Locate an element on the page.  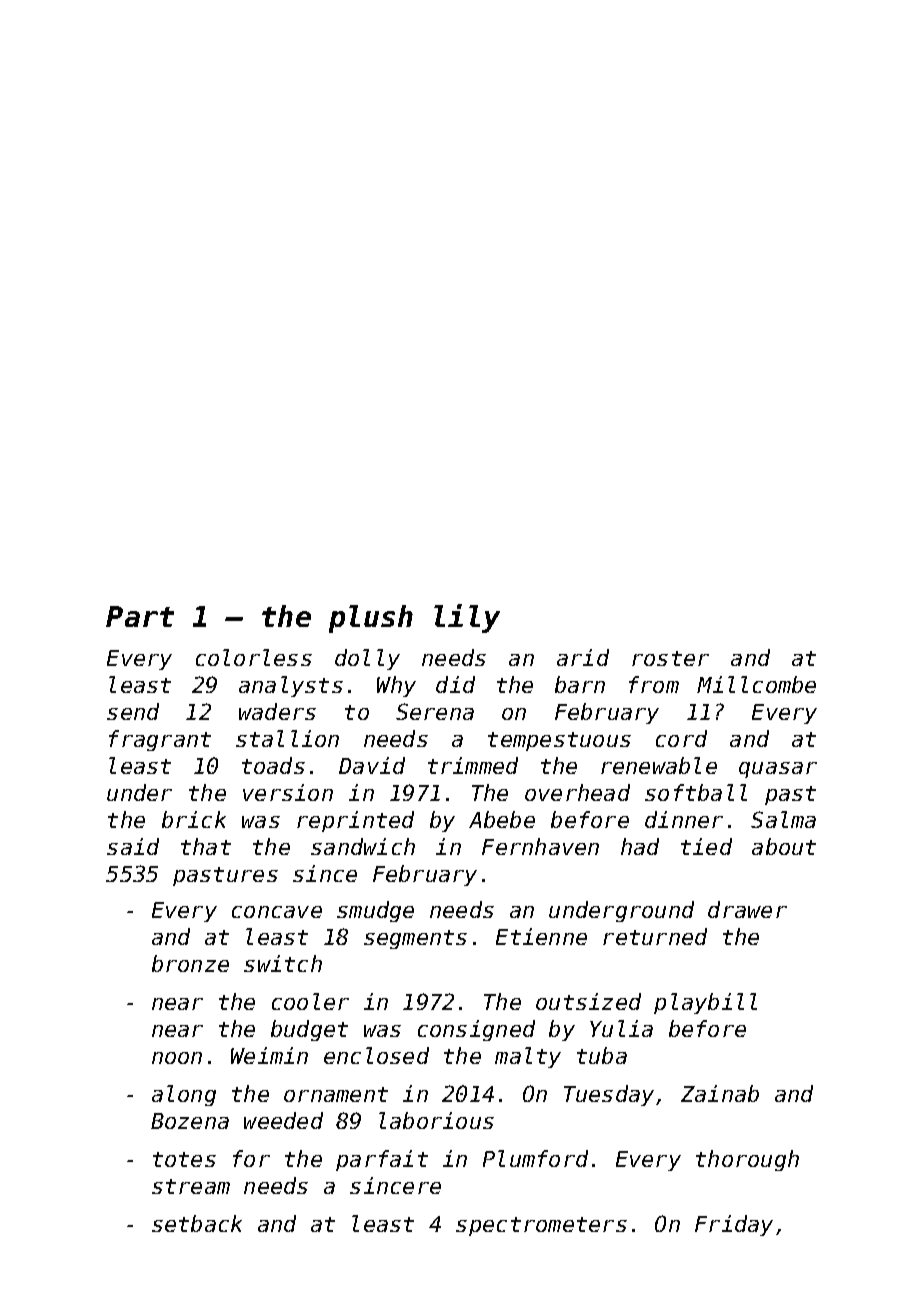
enclosed is located at coordinates (376, 1055).
